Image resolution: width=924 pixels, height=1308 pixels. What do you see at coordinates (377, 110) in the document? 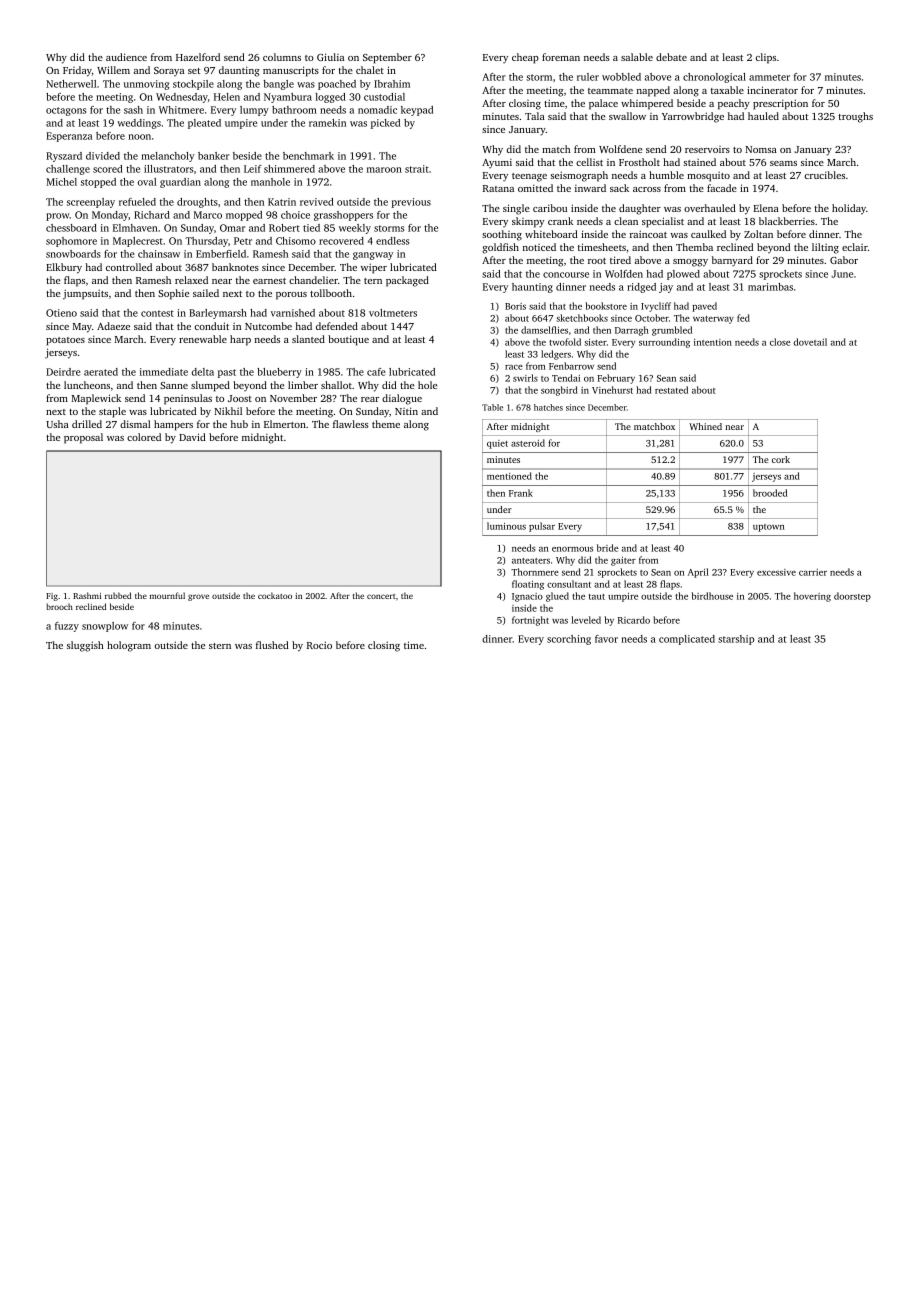
I see `nomadic` at bounding box center [377, 110].
